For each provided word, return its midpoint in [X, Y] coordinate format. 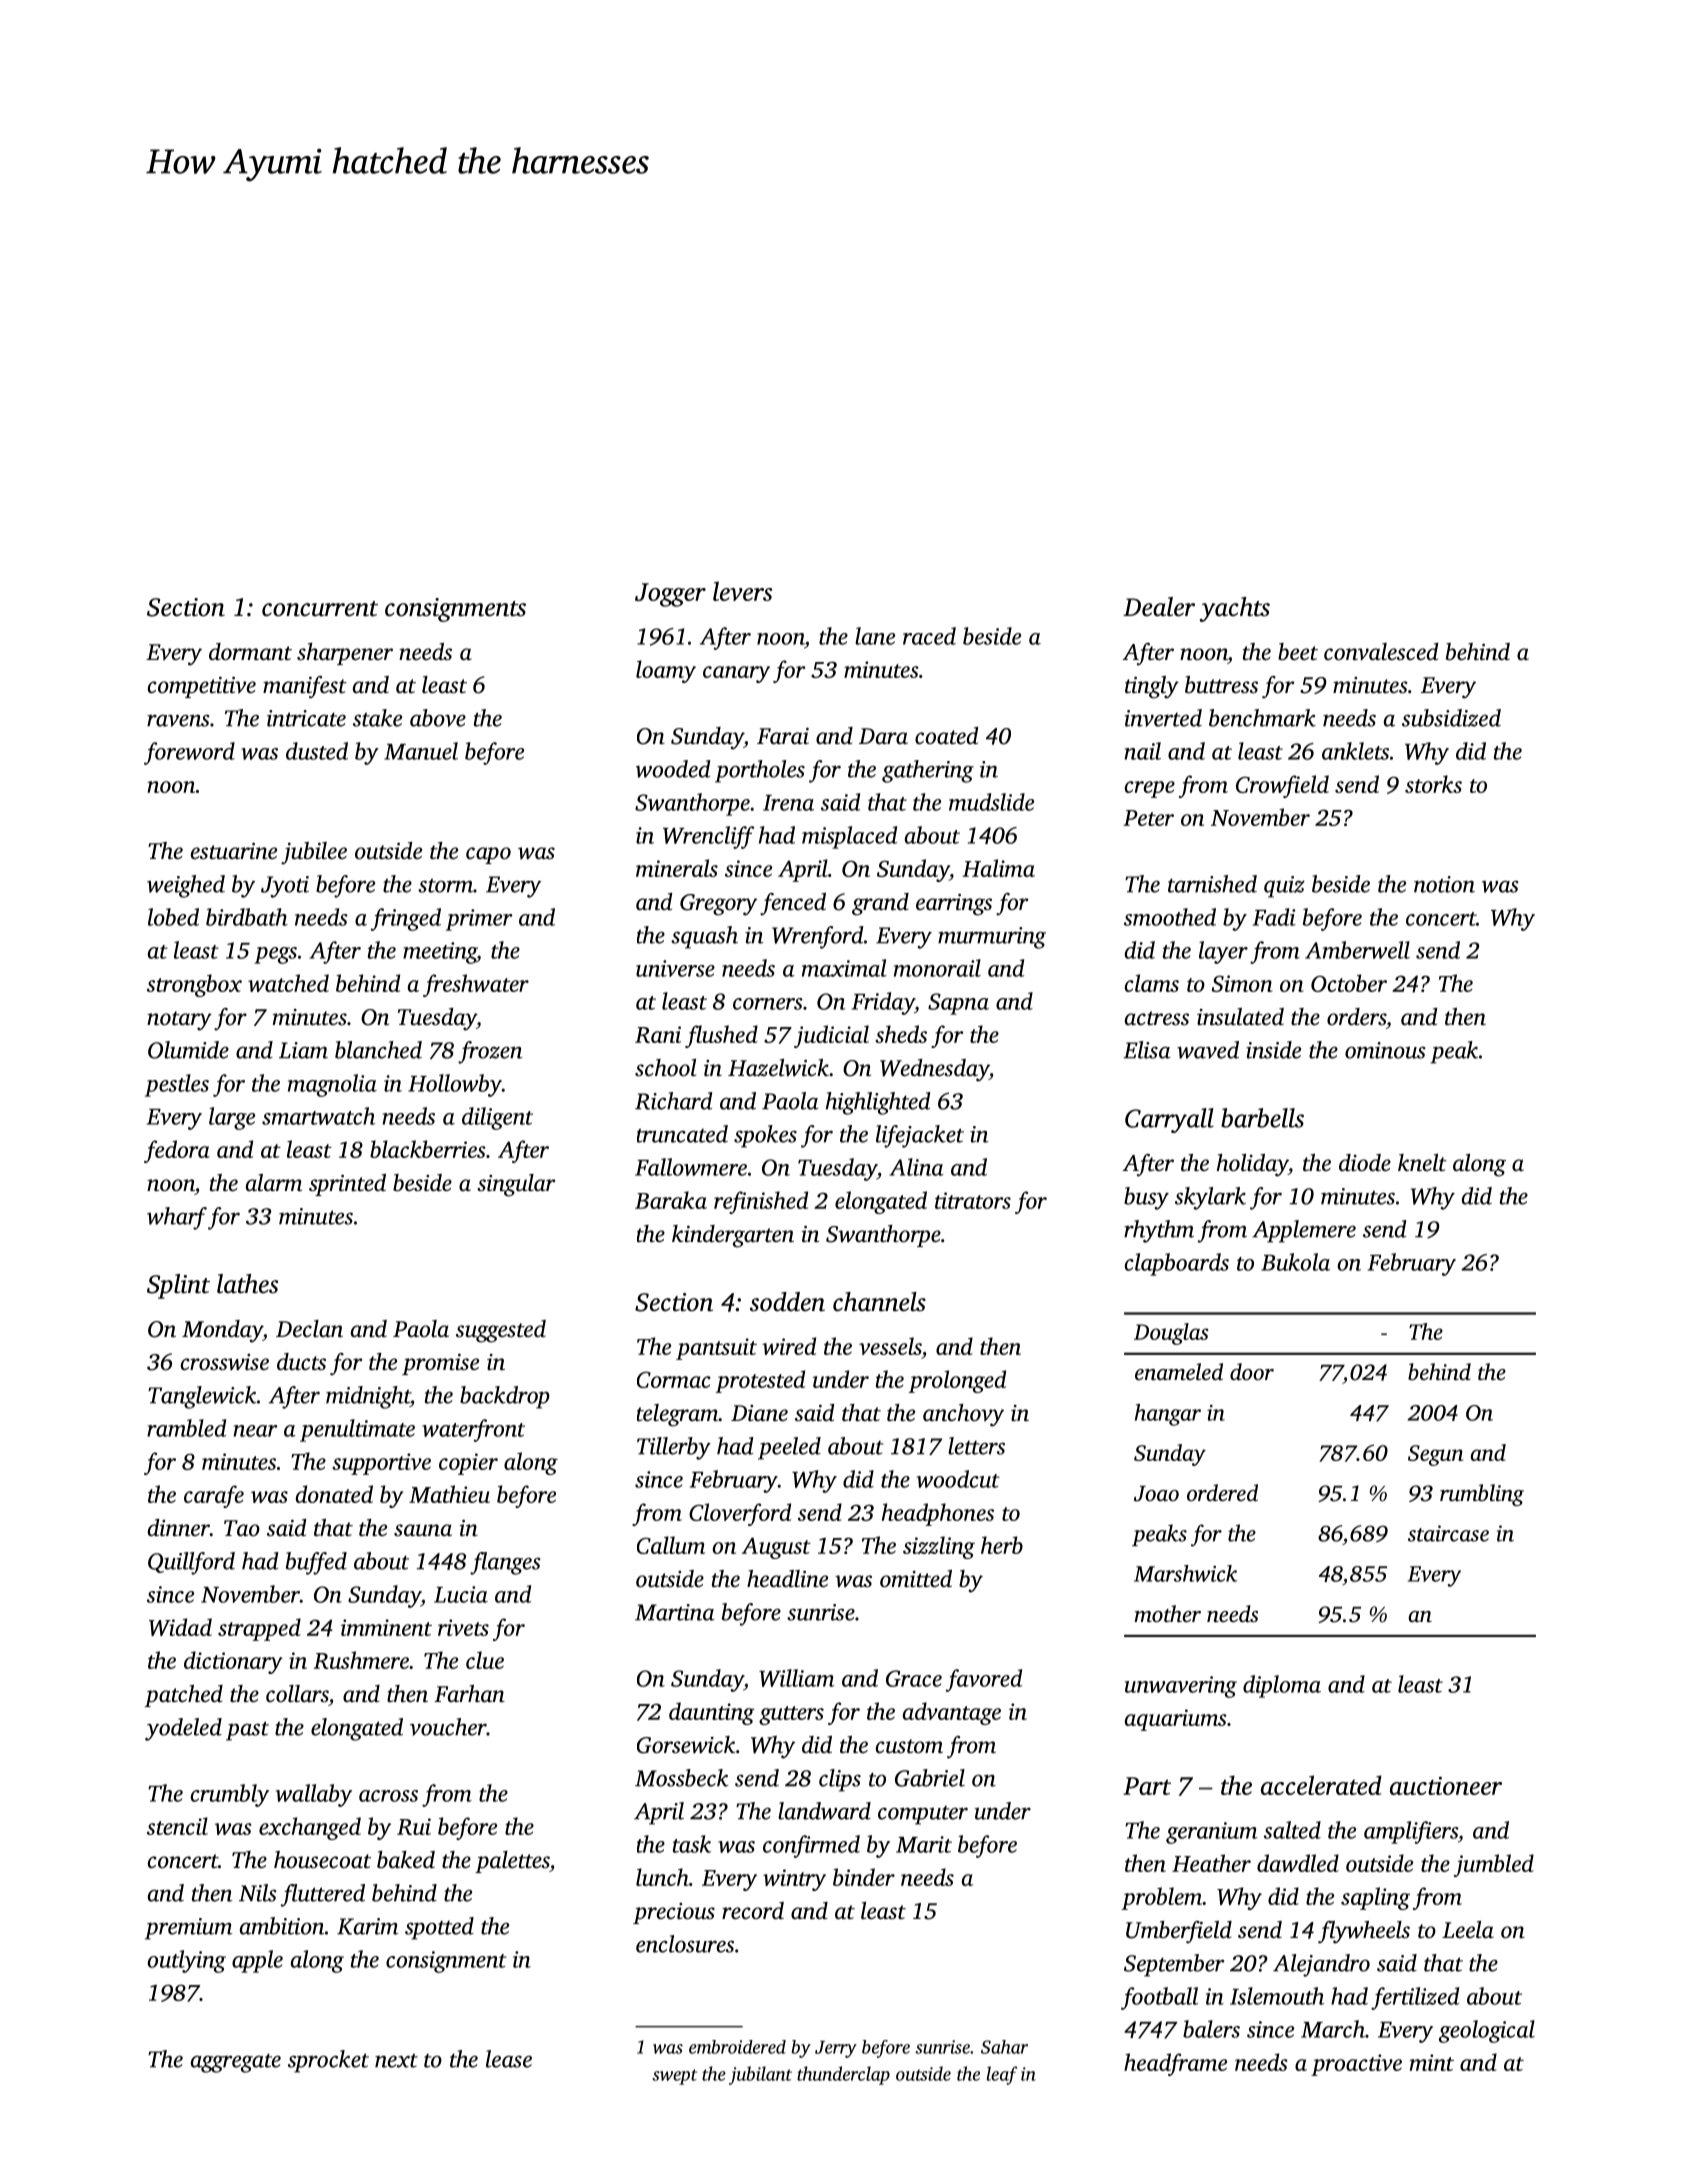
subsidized [1451, 718]
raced [929, 636]
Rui [414, 1826]
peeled [789, 1448]
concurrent [320, 609]
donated [334, 1494]
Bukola [1295, 1262]
